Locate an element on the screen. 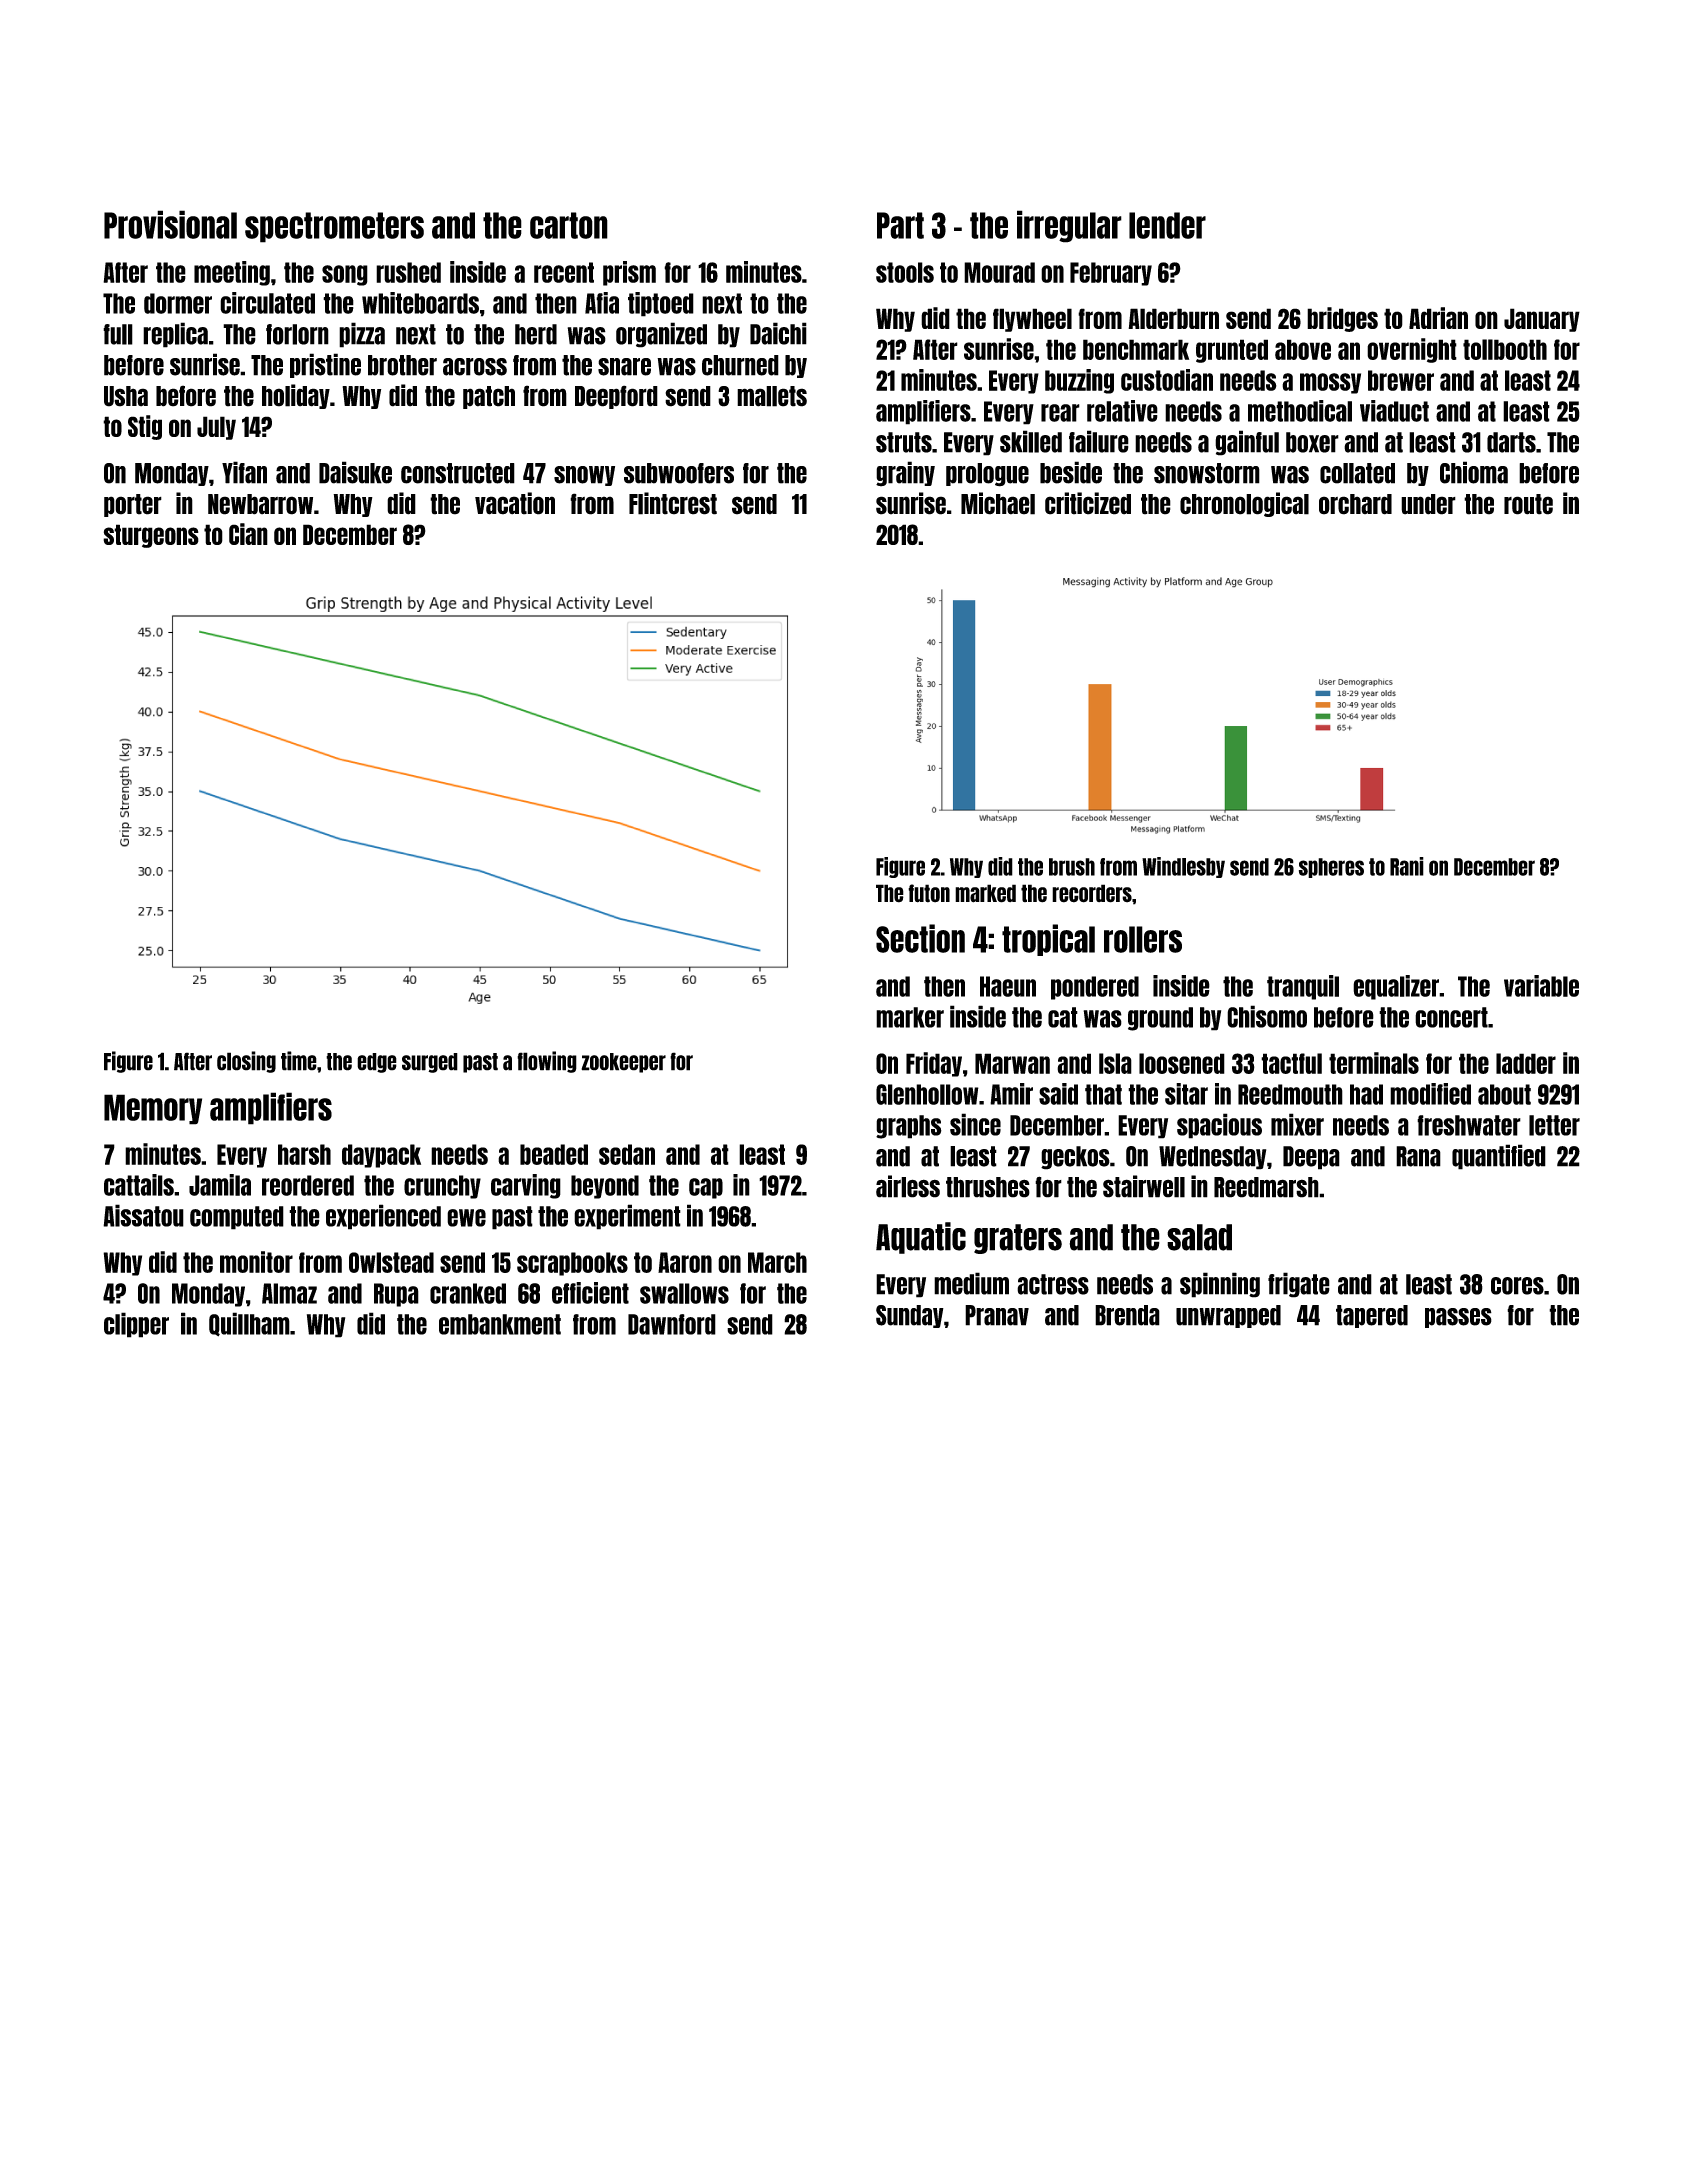 The height and width of the screenshot is (2178, 1683). freshwater is located at coordinates (1469, 1125).
